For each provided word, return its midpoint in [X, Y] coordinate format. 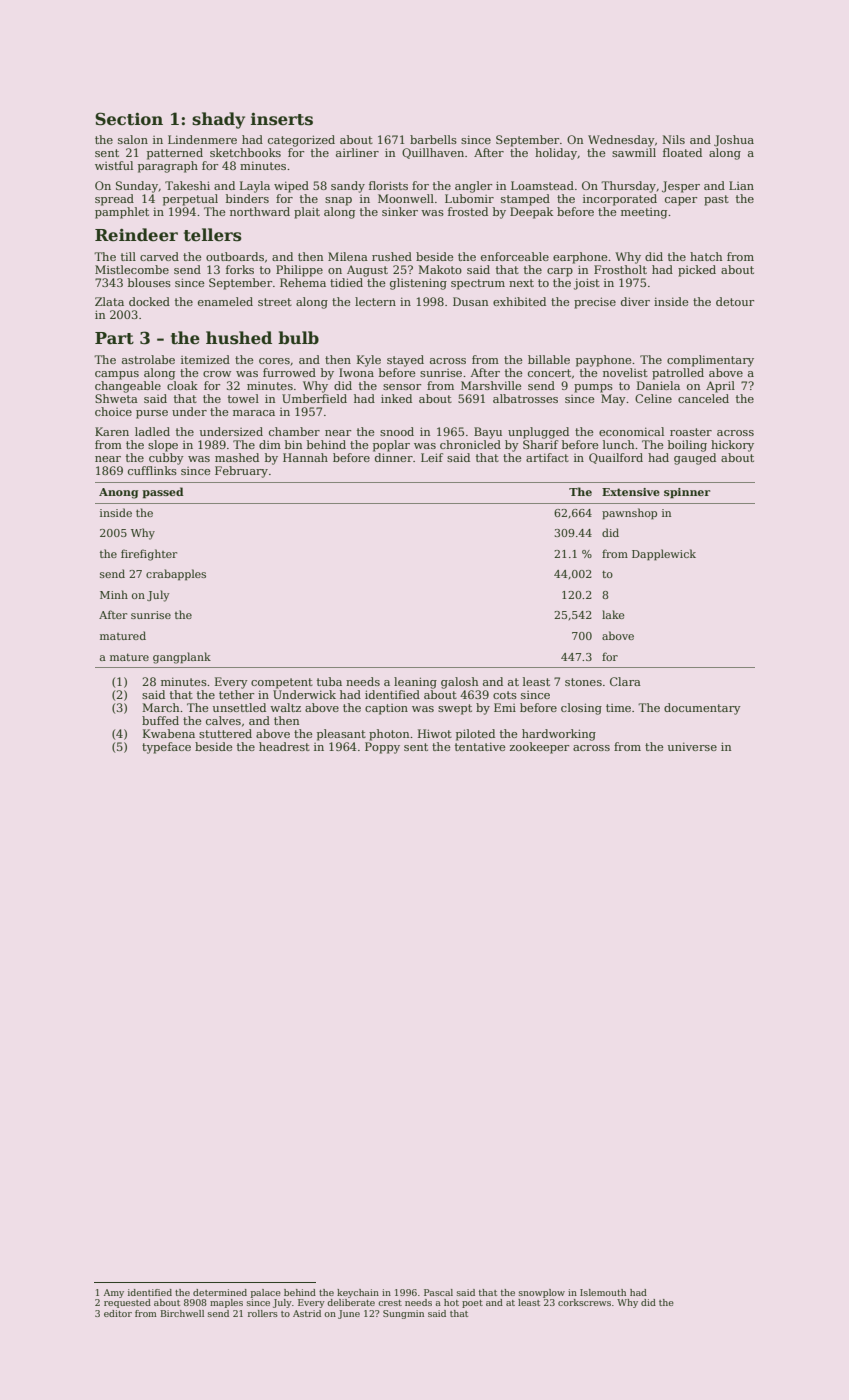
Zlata [109, 301]
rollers [263, 1313]
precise [595, 303]
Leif [432, 457]
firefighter [149, 555]
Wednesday [621, 141]
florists [388, 185]
